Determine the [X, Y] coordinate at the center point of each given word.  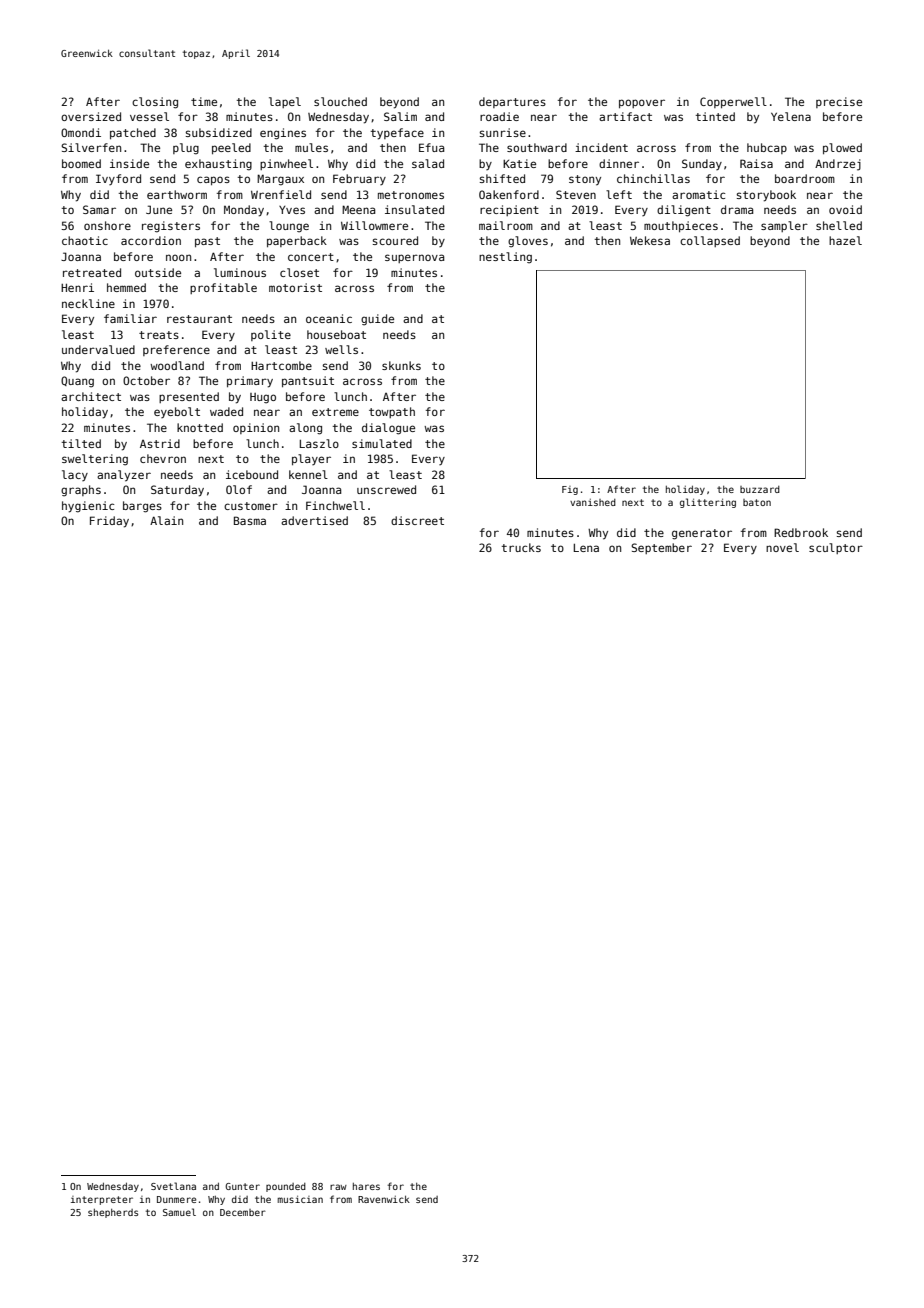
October [146, 380]
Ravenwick [384, 1199]
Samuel [179, 1212]
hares [366, 1186]
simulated [382, 443]
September [661, 548]
